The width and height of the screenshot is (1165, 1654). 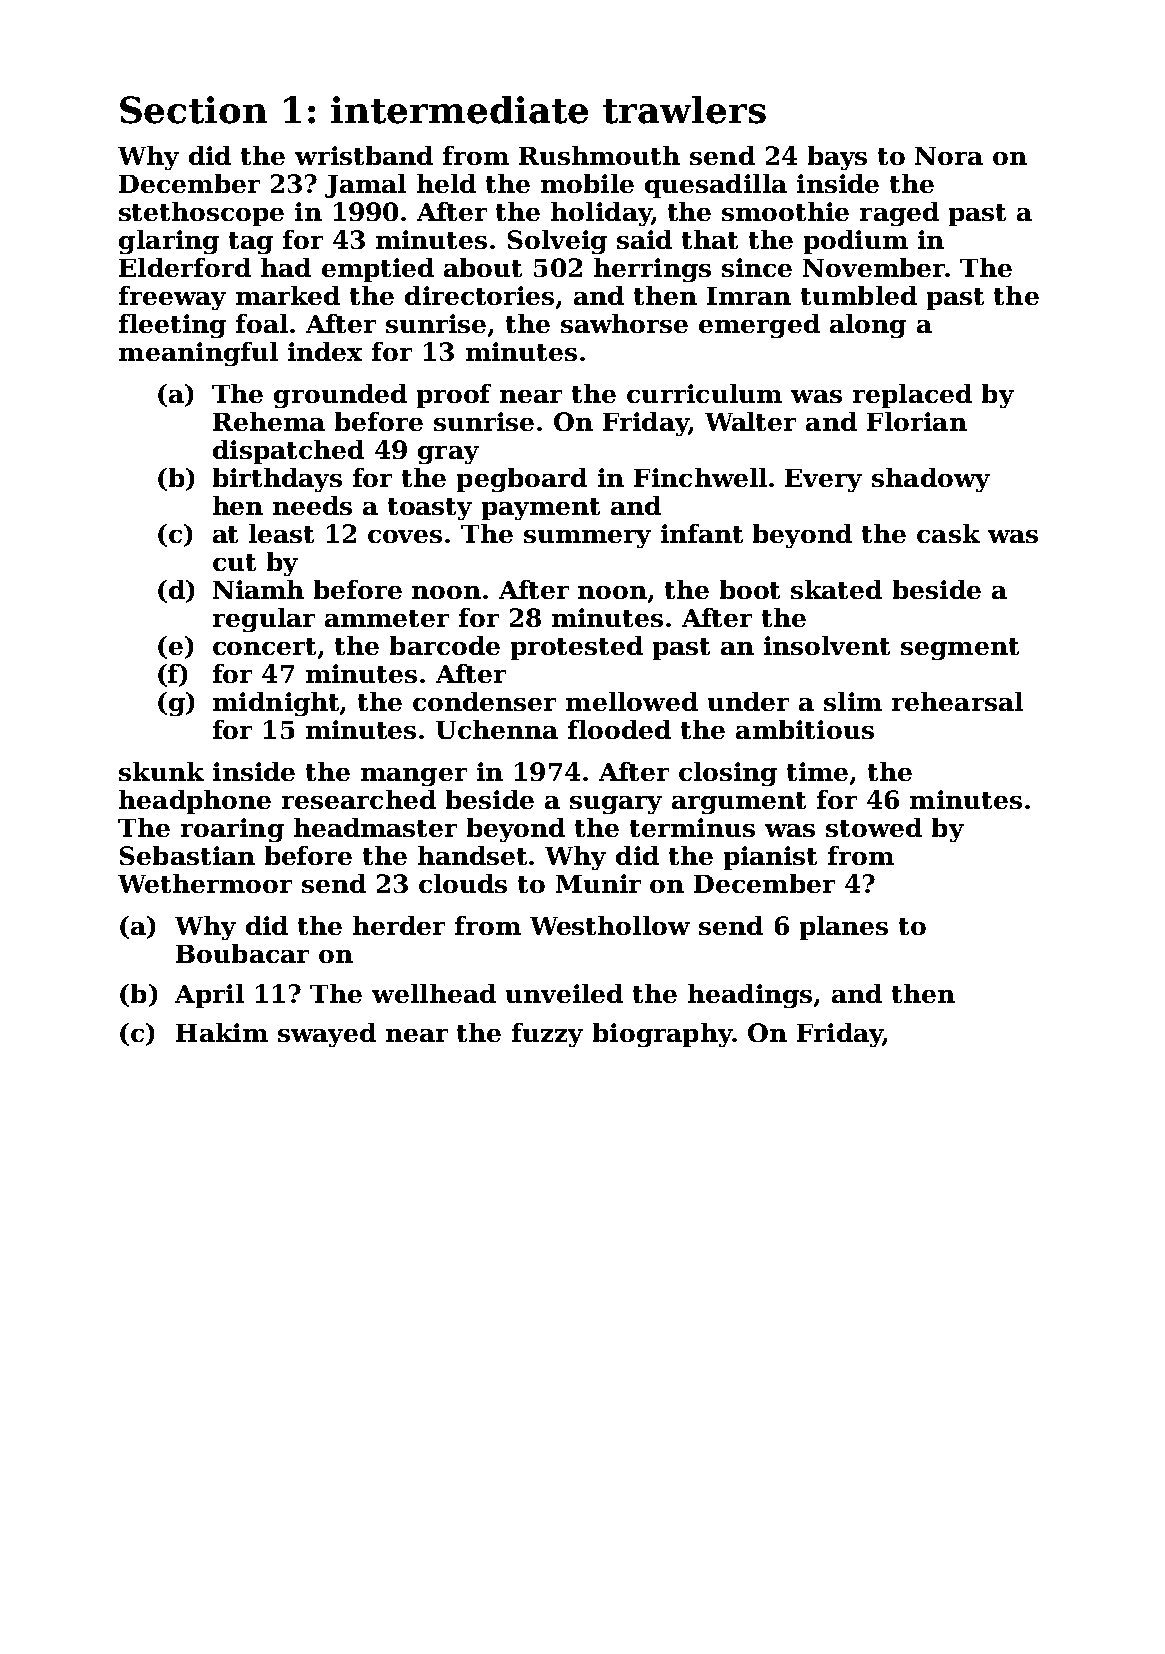 What do you see at coordinates (434, 993) in the screenshot?
I see `wellhead` at bounding box center [434, 993].
